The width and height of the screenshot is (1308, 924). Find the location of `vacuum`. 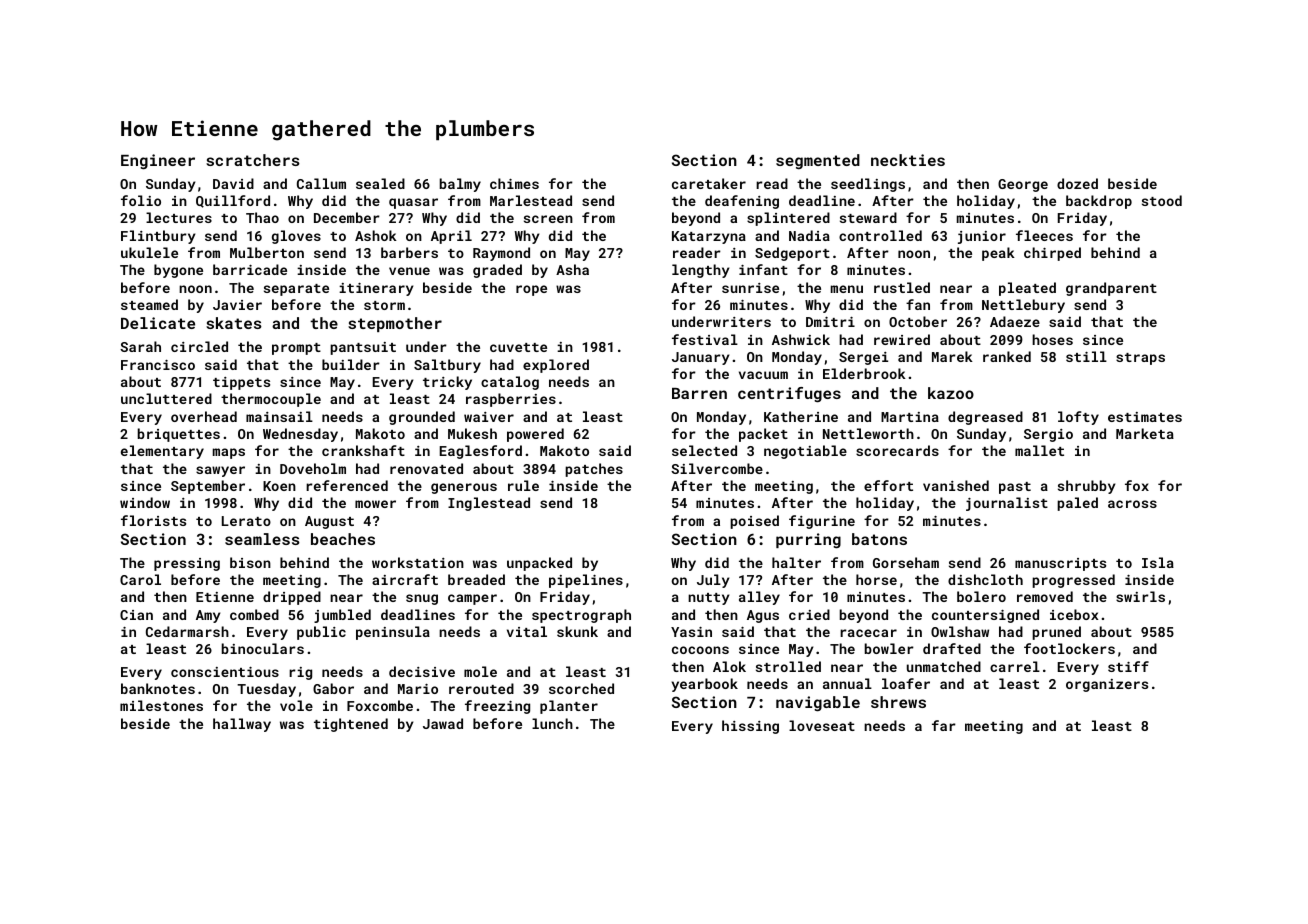

vacuum is located at coordinates (763, 375).
